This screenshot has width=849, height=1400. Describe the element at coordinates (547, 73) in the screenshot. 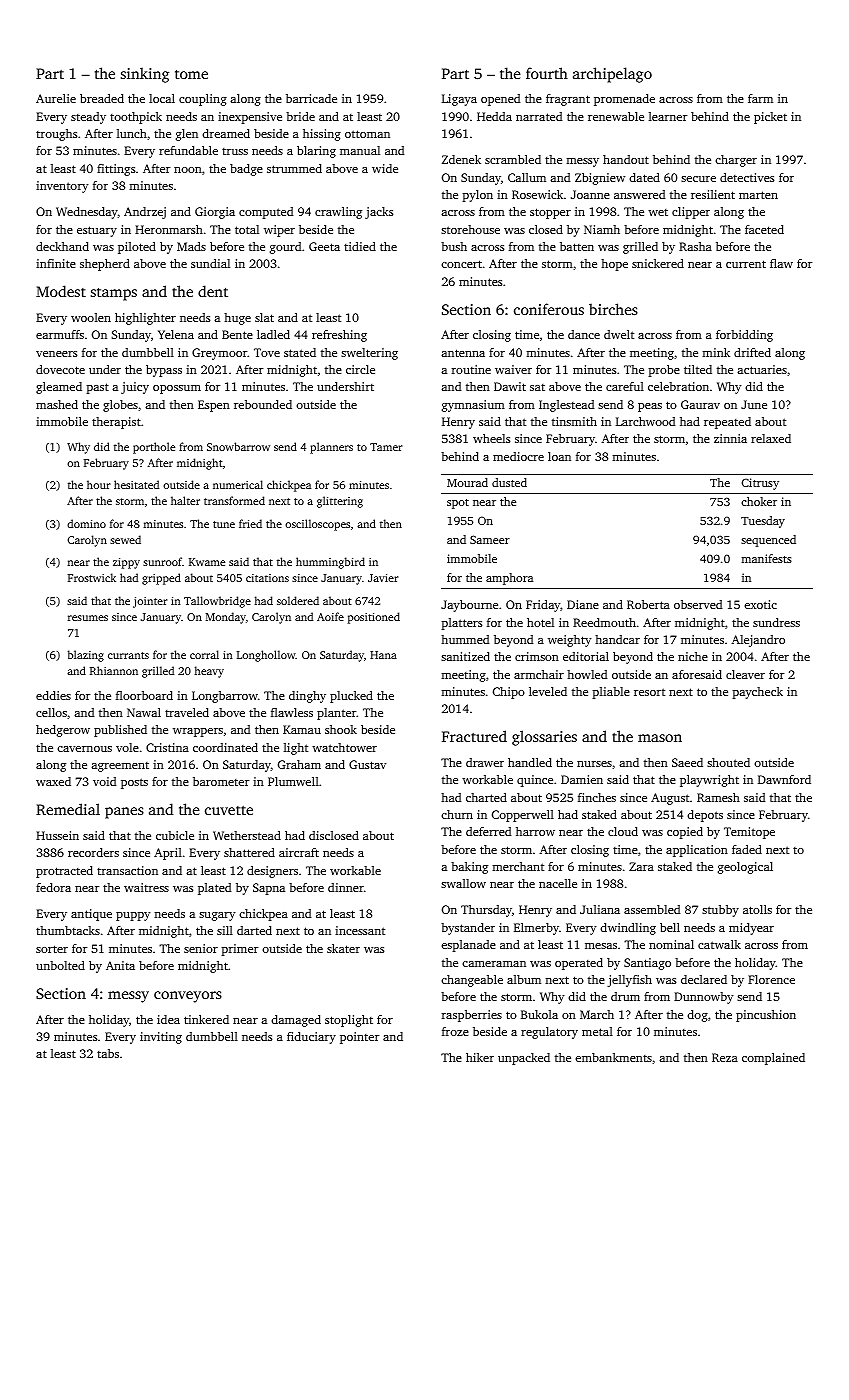

I see `fourth` at that location.
